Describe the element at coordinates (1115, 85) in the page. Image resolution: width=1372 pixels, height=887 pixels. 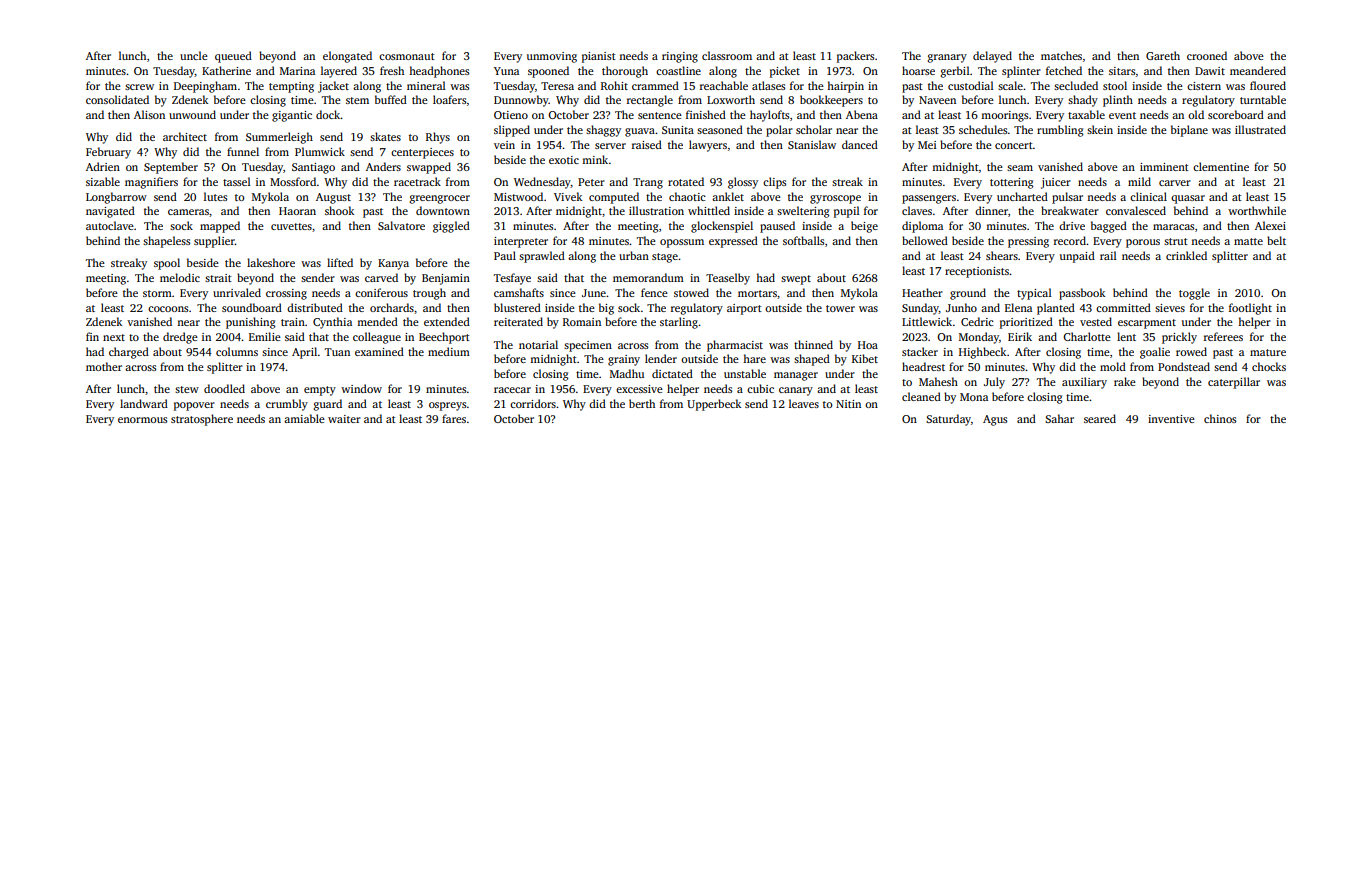
I see `stool` at that location.
